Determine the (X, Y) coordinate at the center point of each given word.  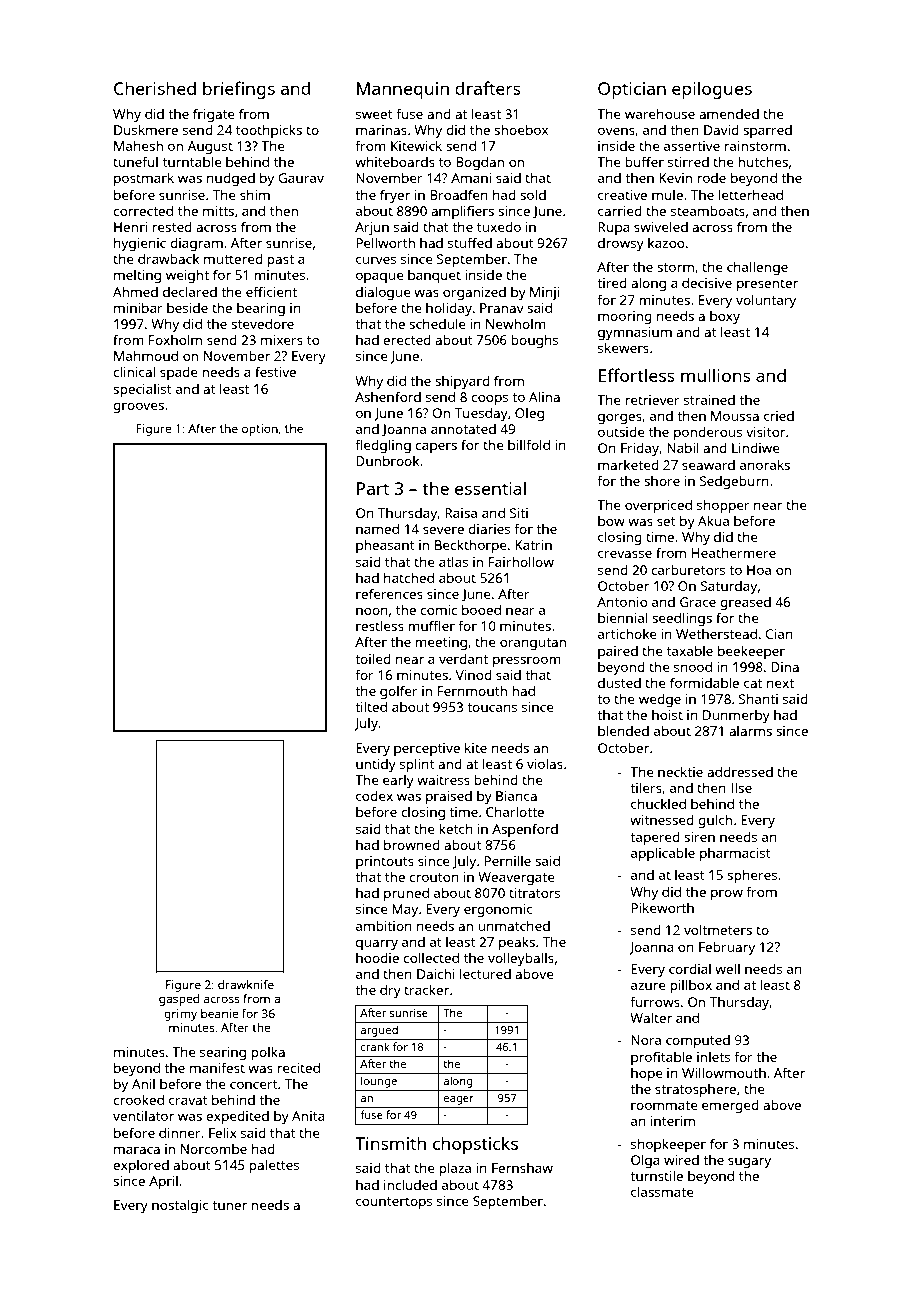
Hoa (759, 570)
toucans (492, 707)
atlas (453, 561)
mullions (716, 375)
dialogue (383, 293)
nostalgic (180, 1206)
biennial (623, 617)
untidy (376, 765)
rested (172, 227)
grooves (138, 408)
